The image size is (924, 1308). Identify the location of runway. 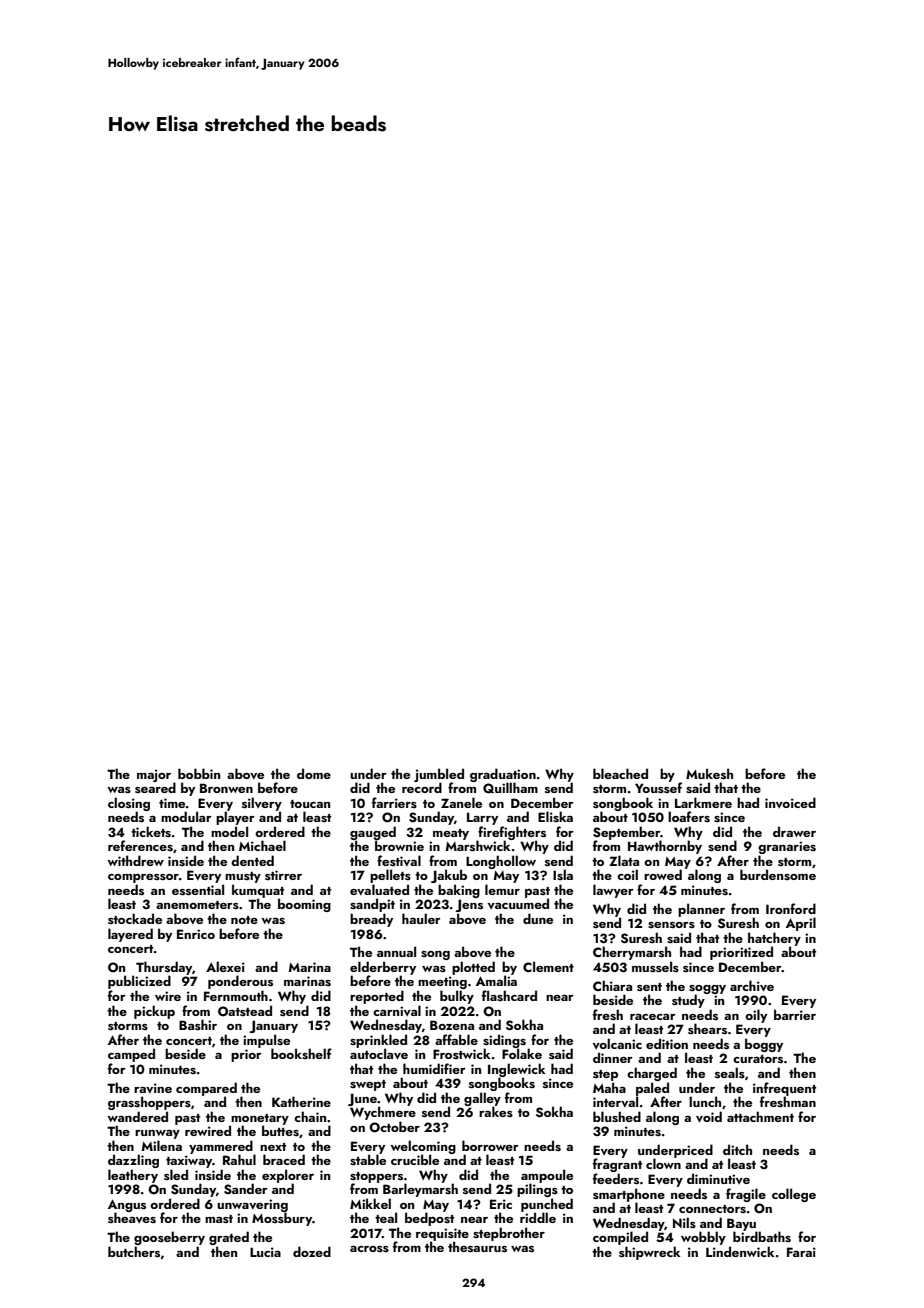
(157, 1134).
